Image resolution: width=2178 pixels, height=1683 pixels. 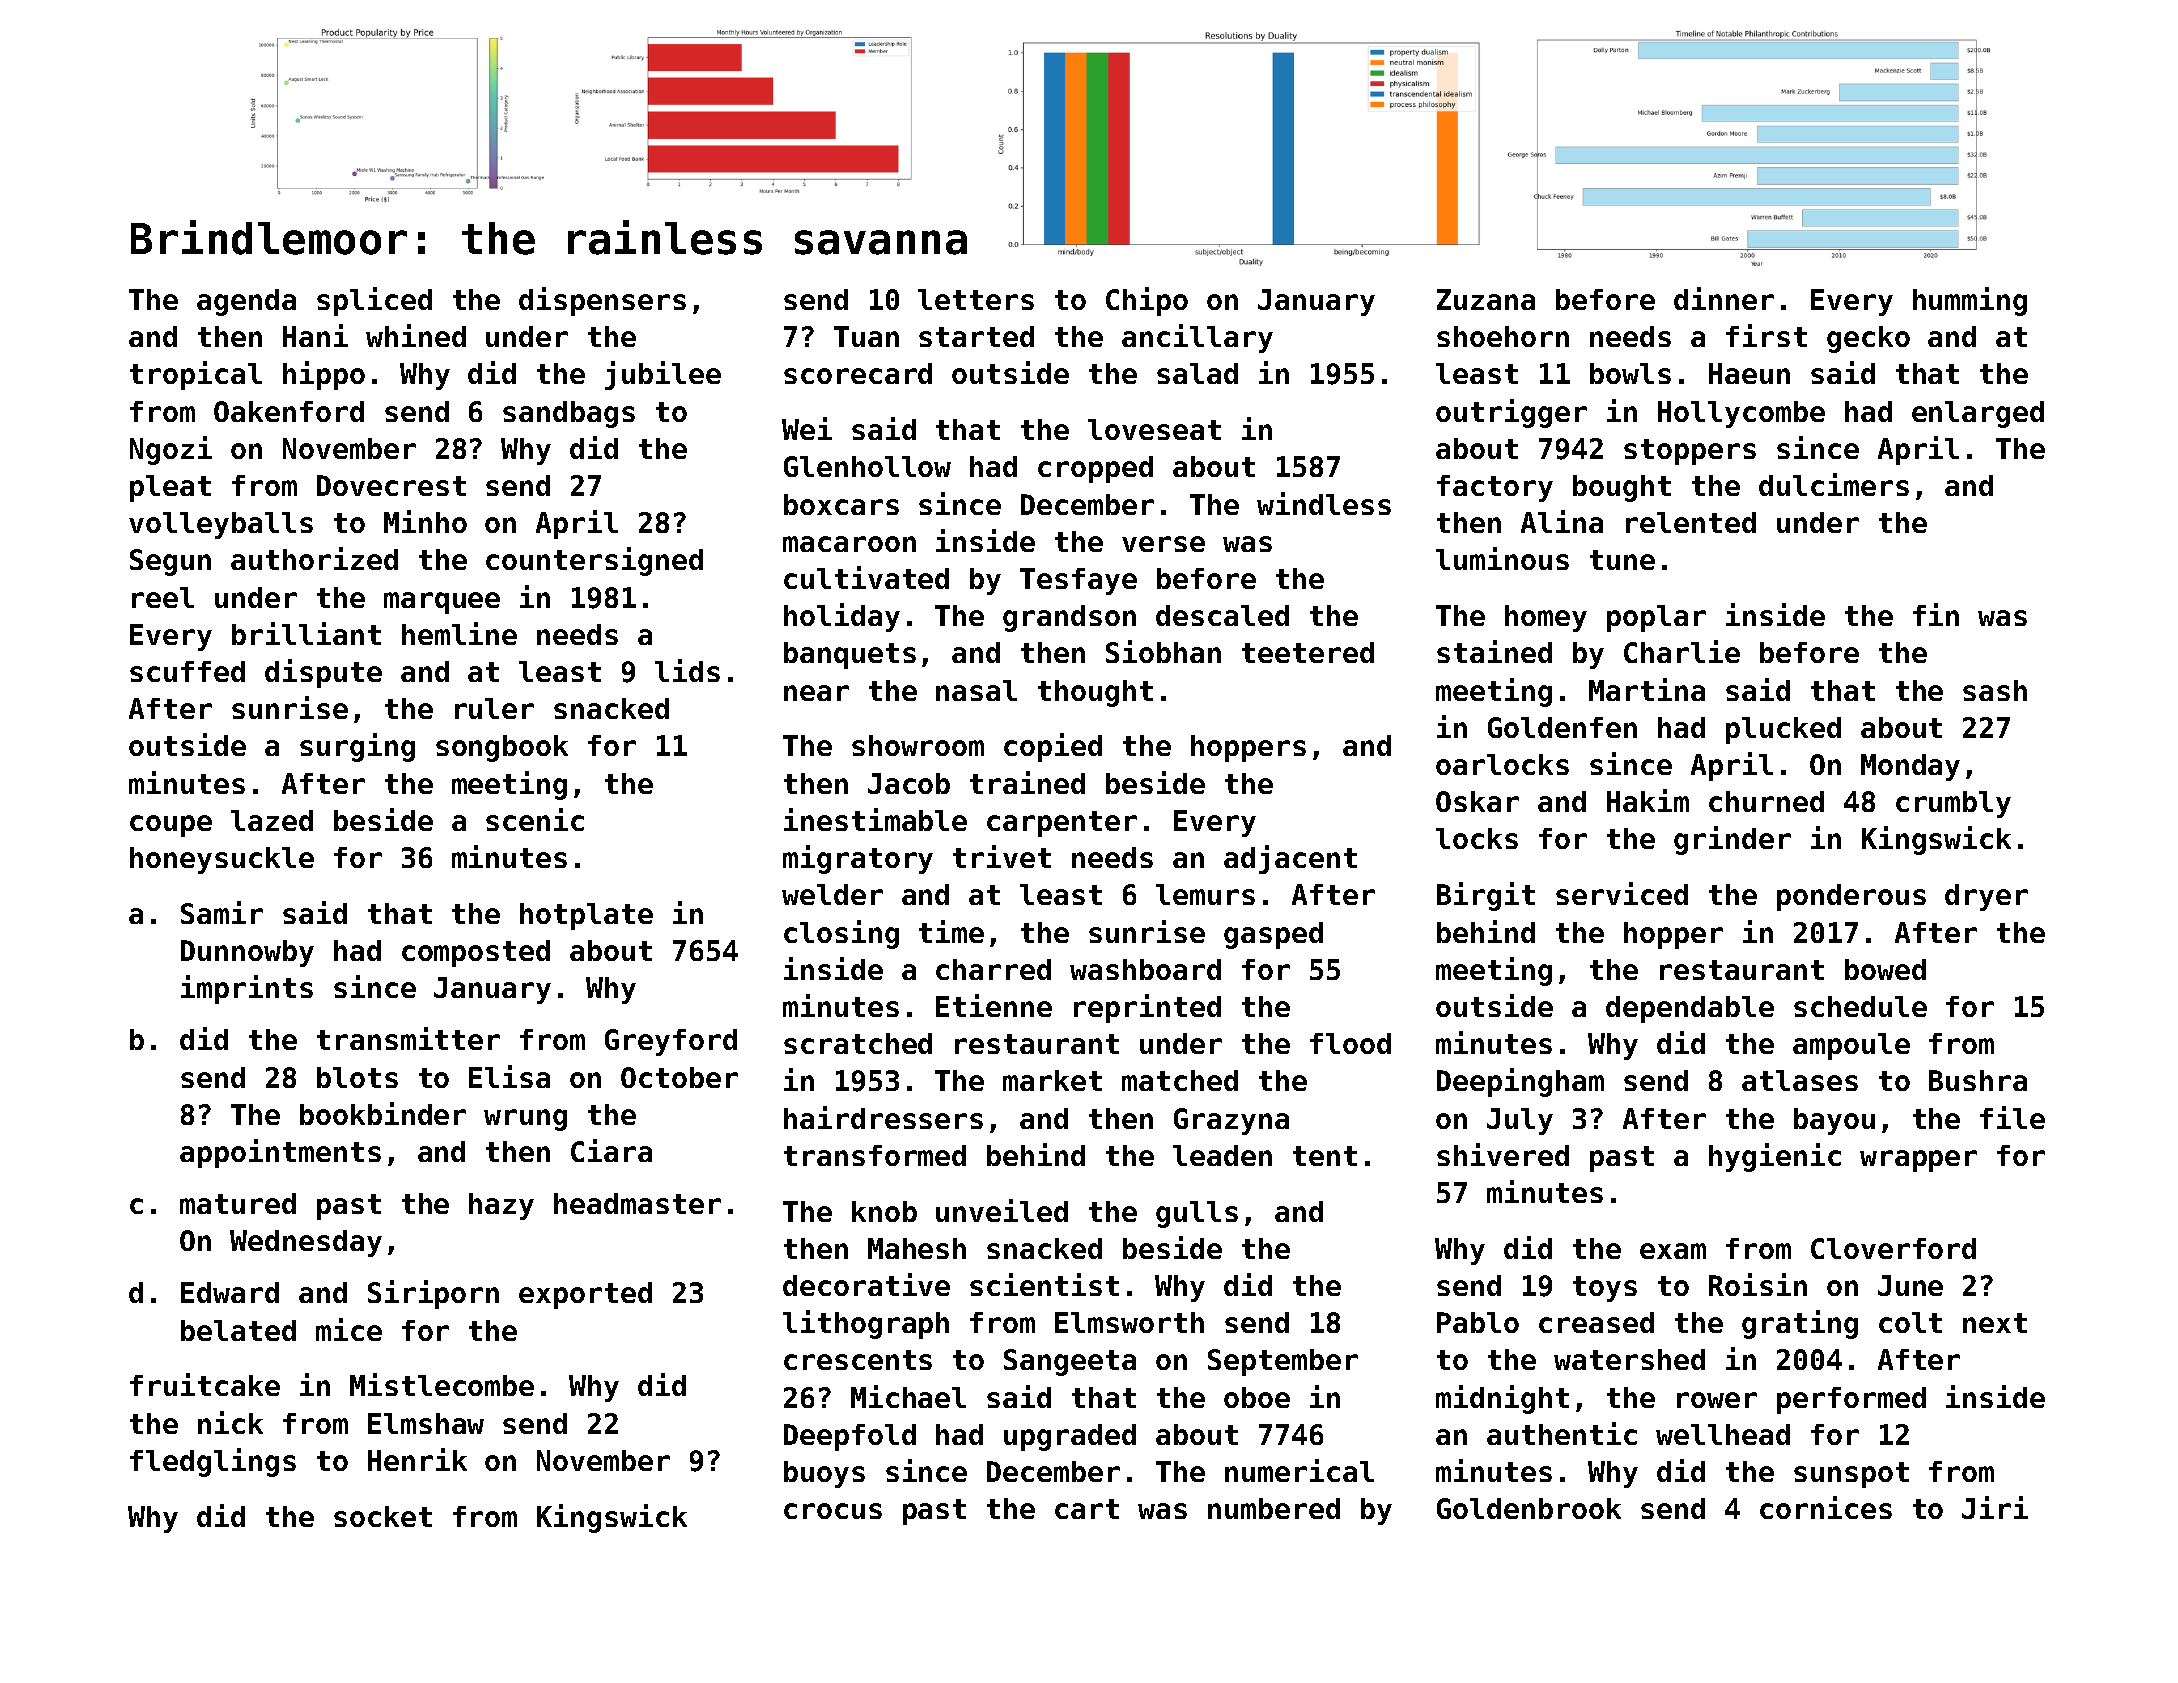 I want to click on agenda, so click(x=246, y=302).
